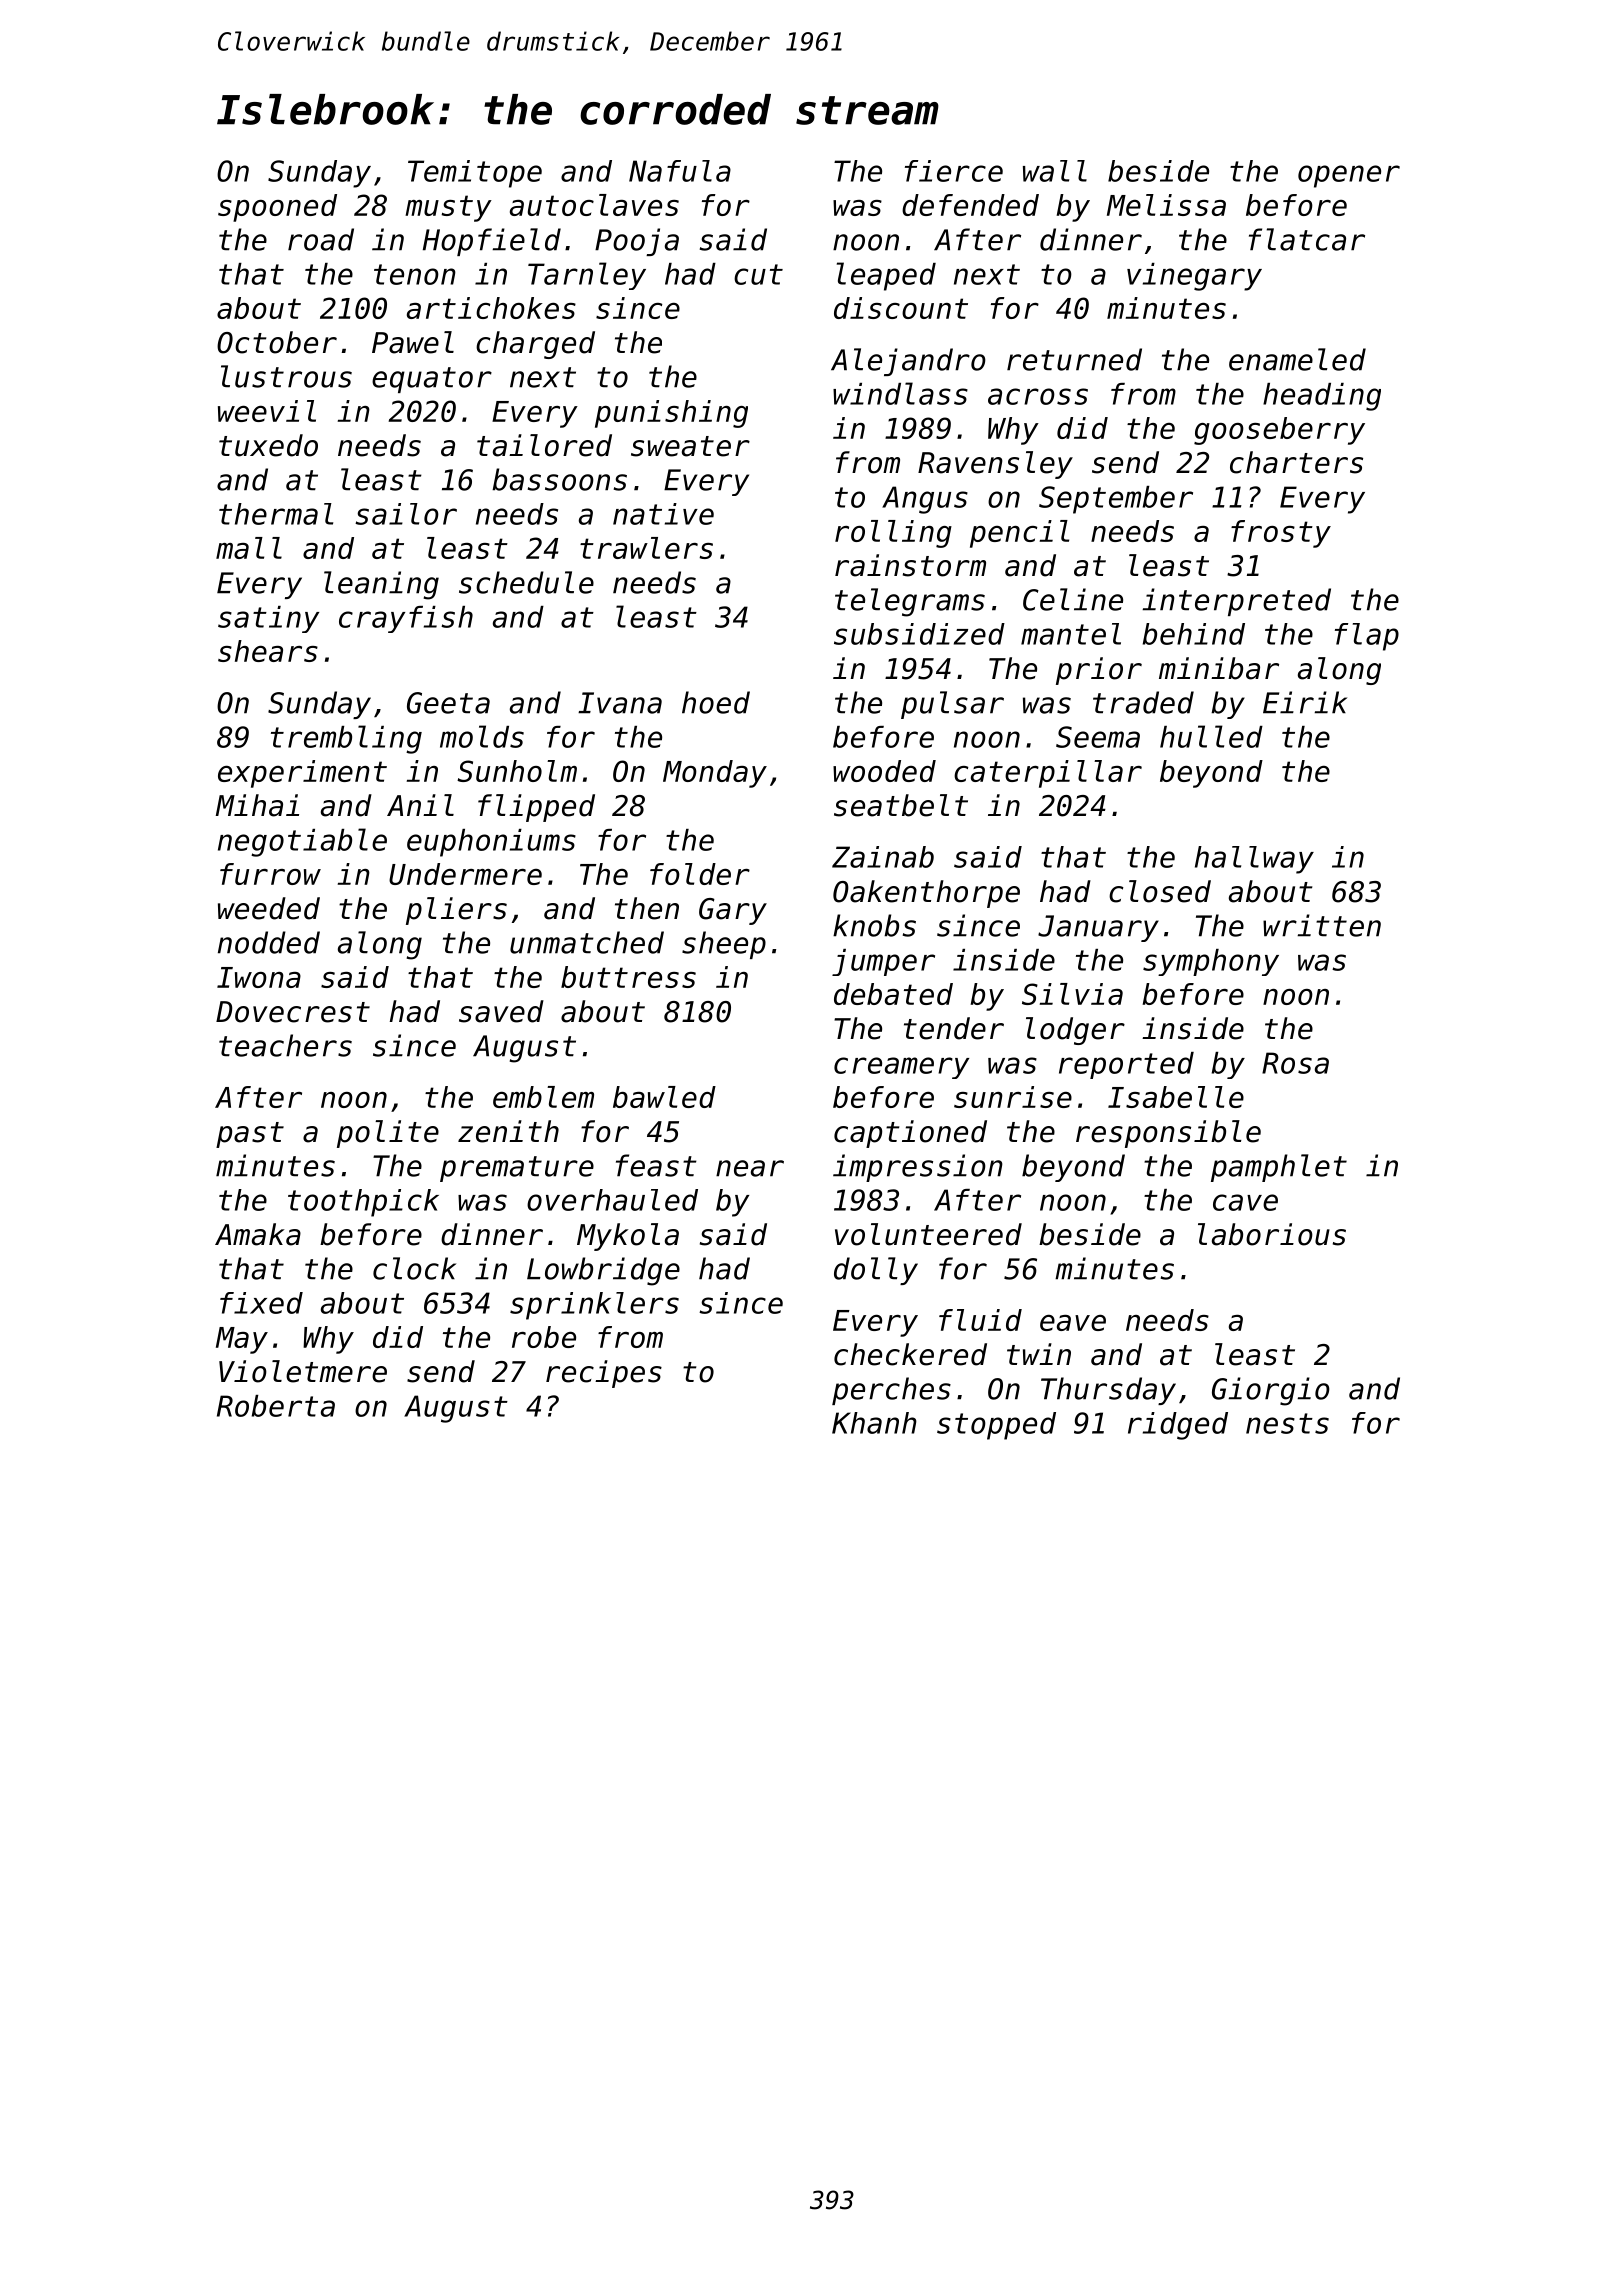 This image has height=2292, width=1620. What do you see at coordinates (1281, 534) in the image?
I see `frosty` at bounding box center [1281, 534].
